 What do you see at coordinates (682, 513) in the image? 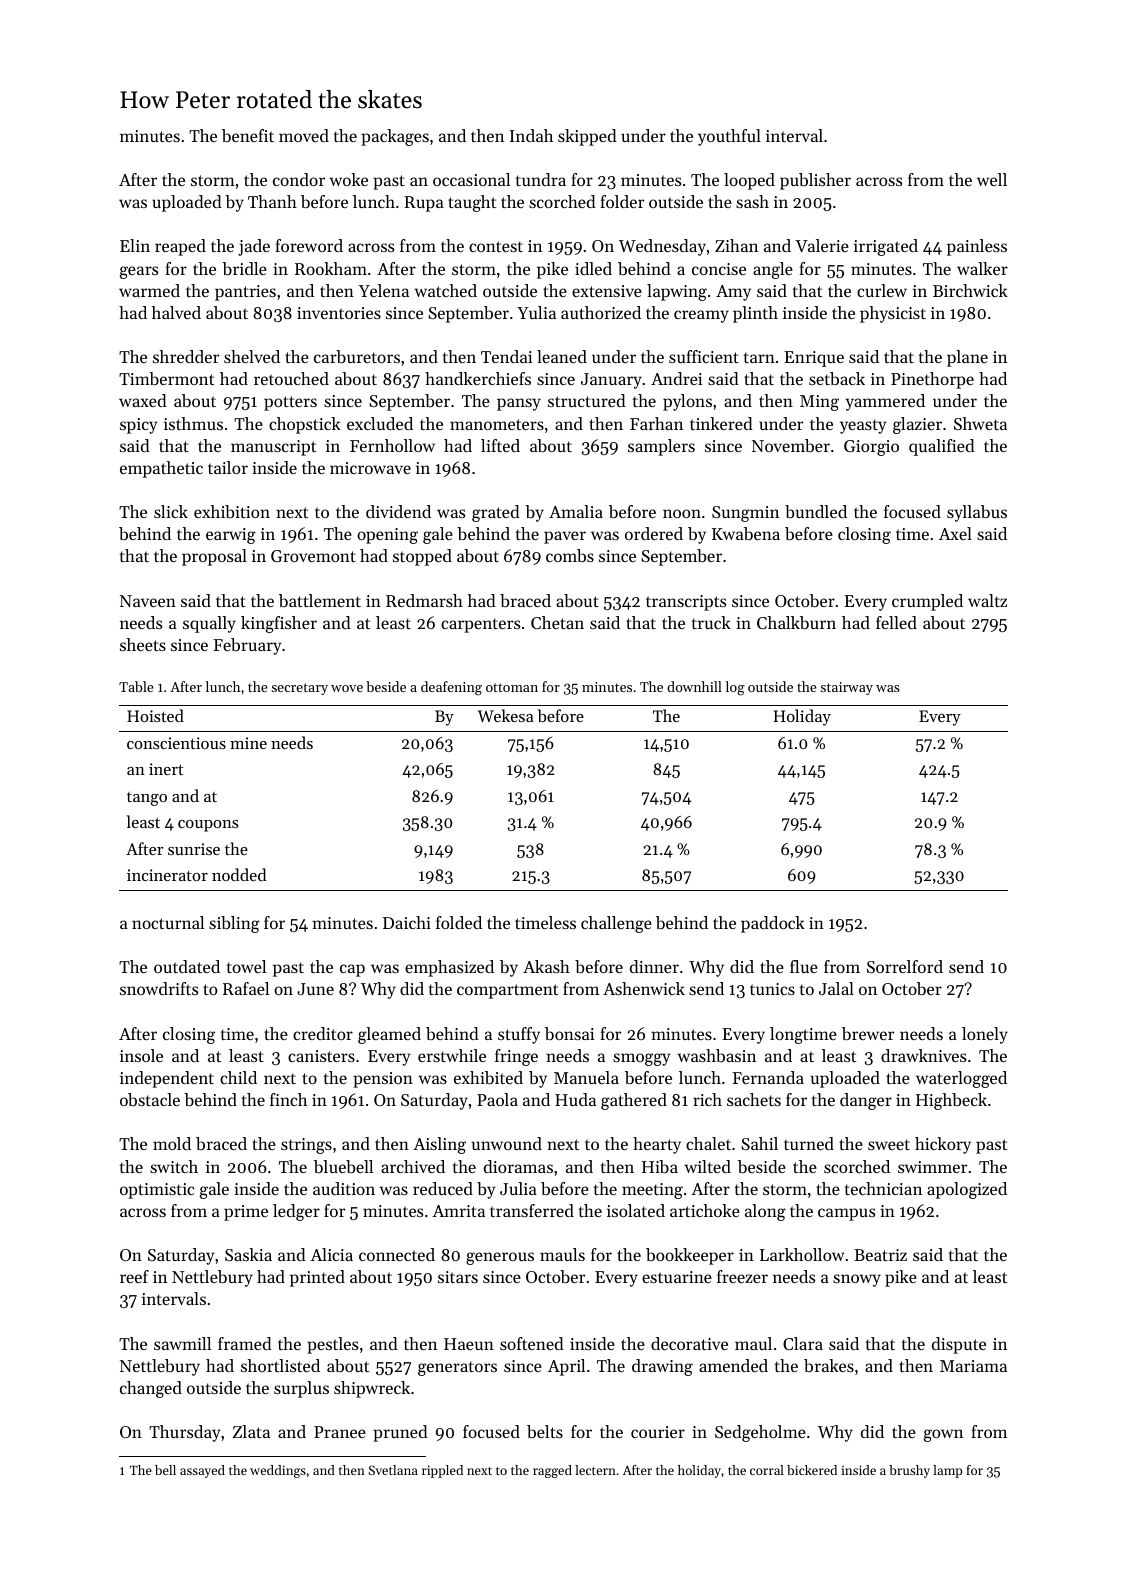
I see `noon` at bounding box center [682, 513].
